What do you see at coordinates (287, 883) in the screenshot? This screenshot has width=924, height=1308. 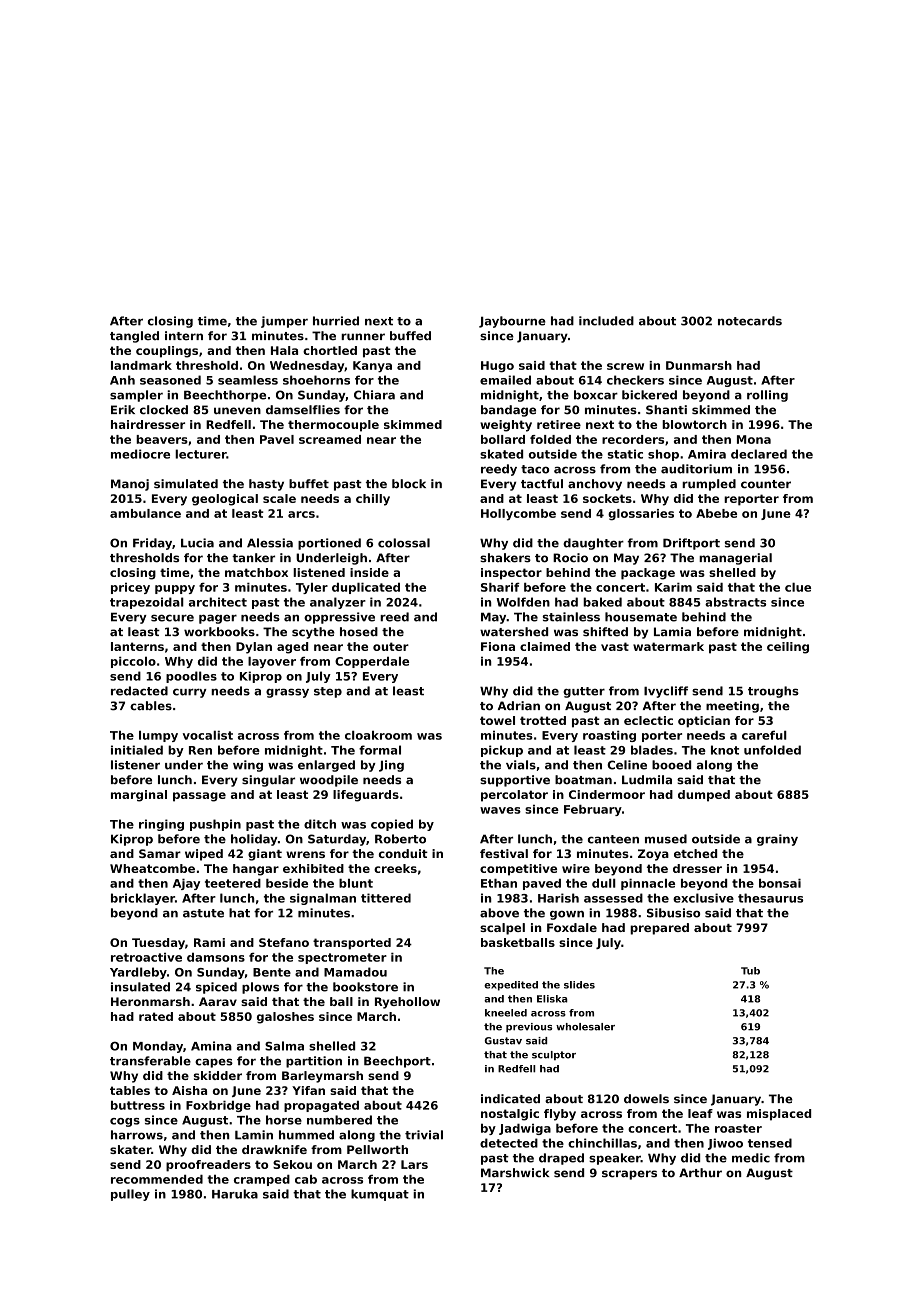 I see `beside` at bounding box center [287, 883].
